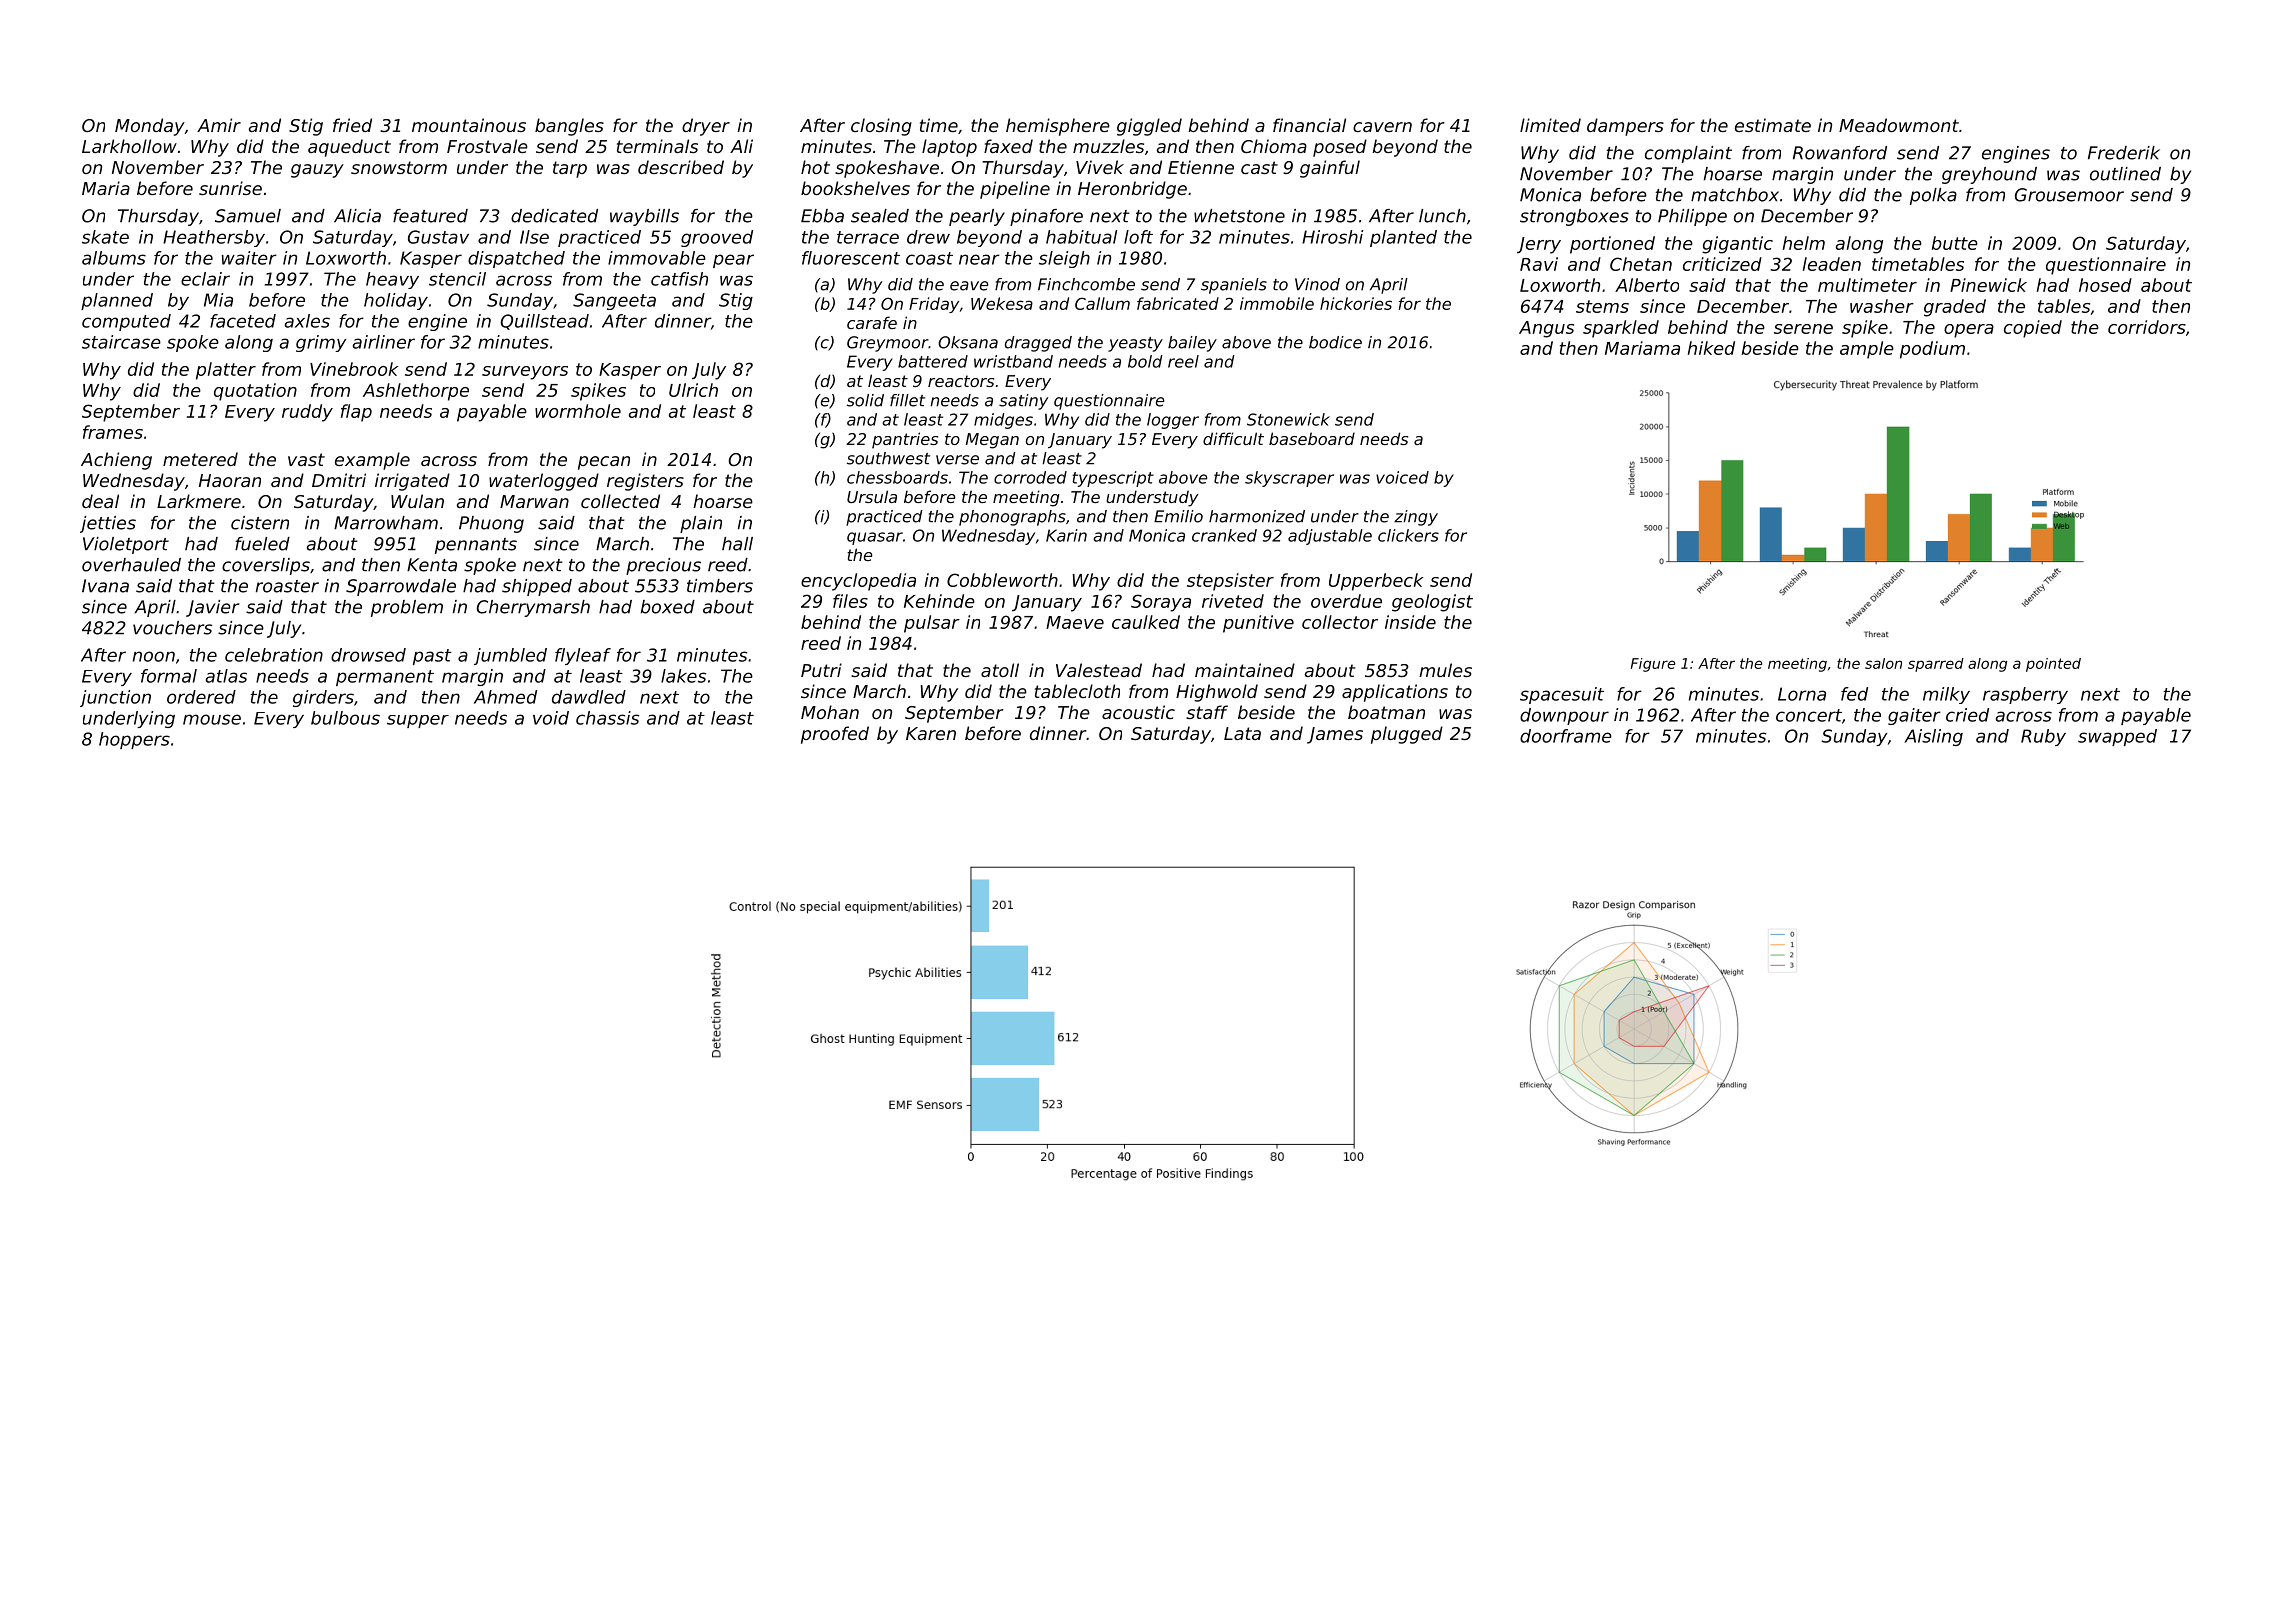 This page has height=1607, width=2273. I want to click on Mia, so click(218, 300).
